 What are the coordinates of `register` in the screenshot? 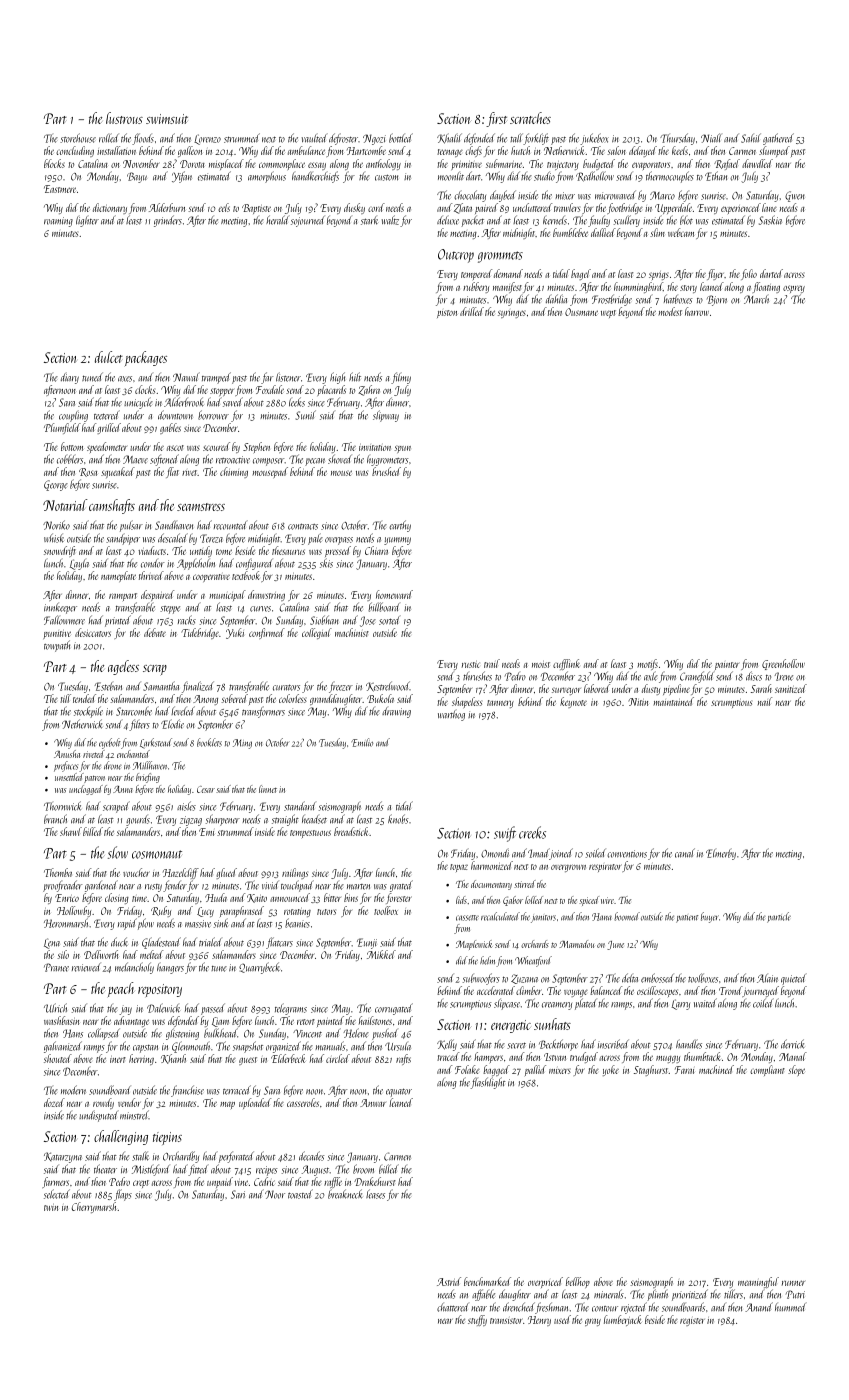 It's located at (692, 1322).
